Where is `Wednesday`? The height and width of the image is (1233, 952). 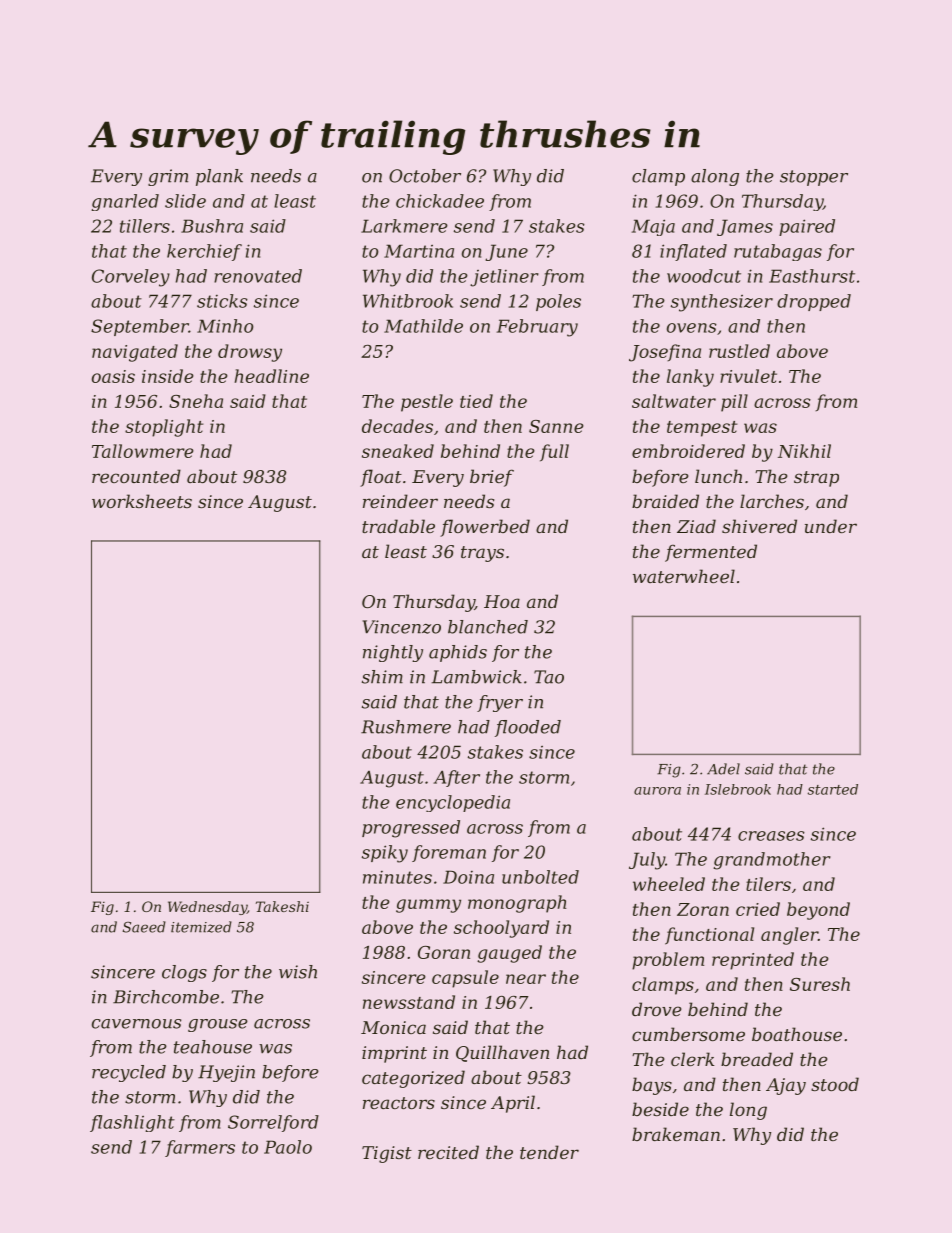 Wednesday is located at coordinates (207, 908).
